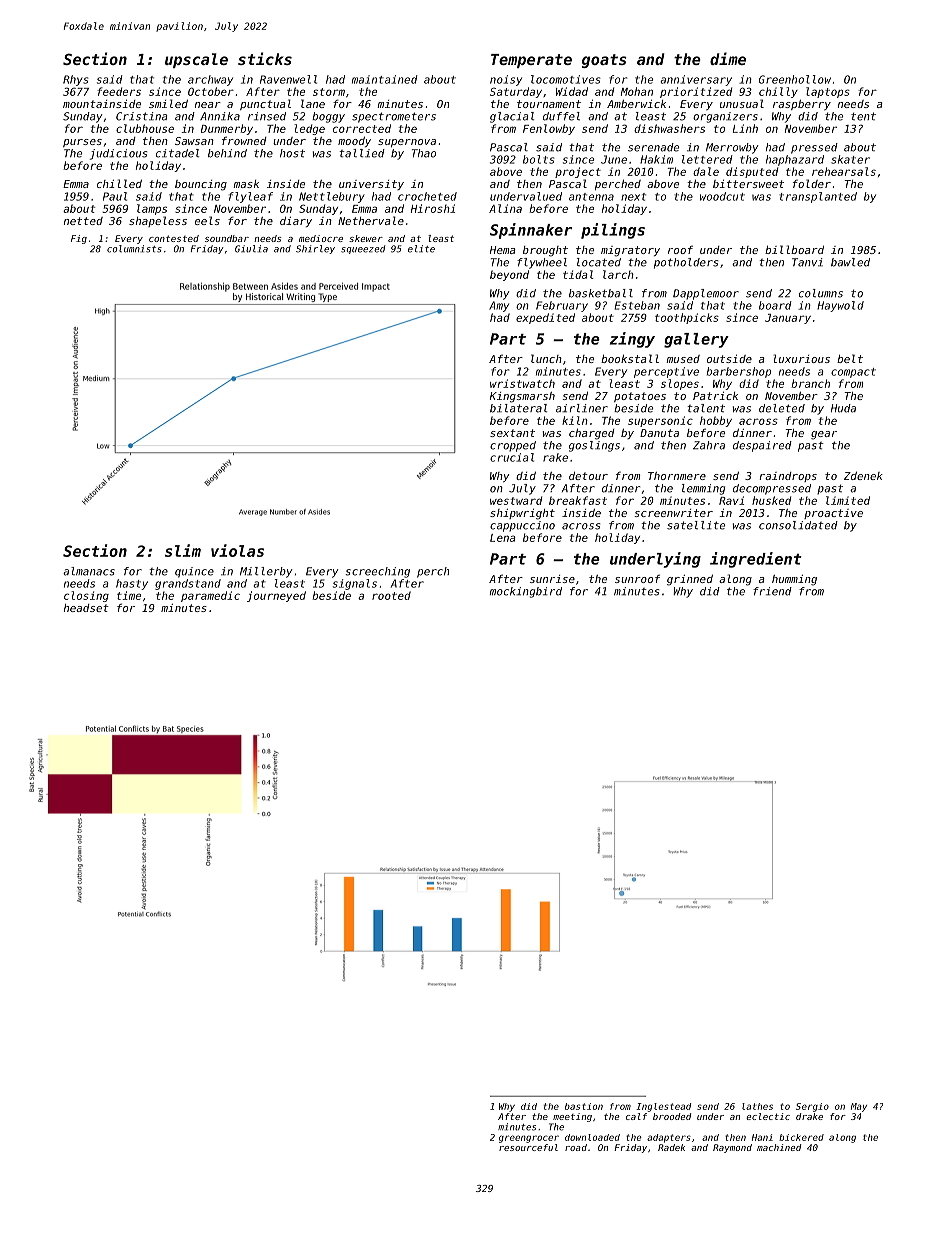  What do you see at coordinates (377, 572) in the image?
I see `screeching` at bounding box center [377, 572].
